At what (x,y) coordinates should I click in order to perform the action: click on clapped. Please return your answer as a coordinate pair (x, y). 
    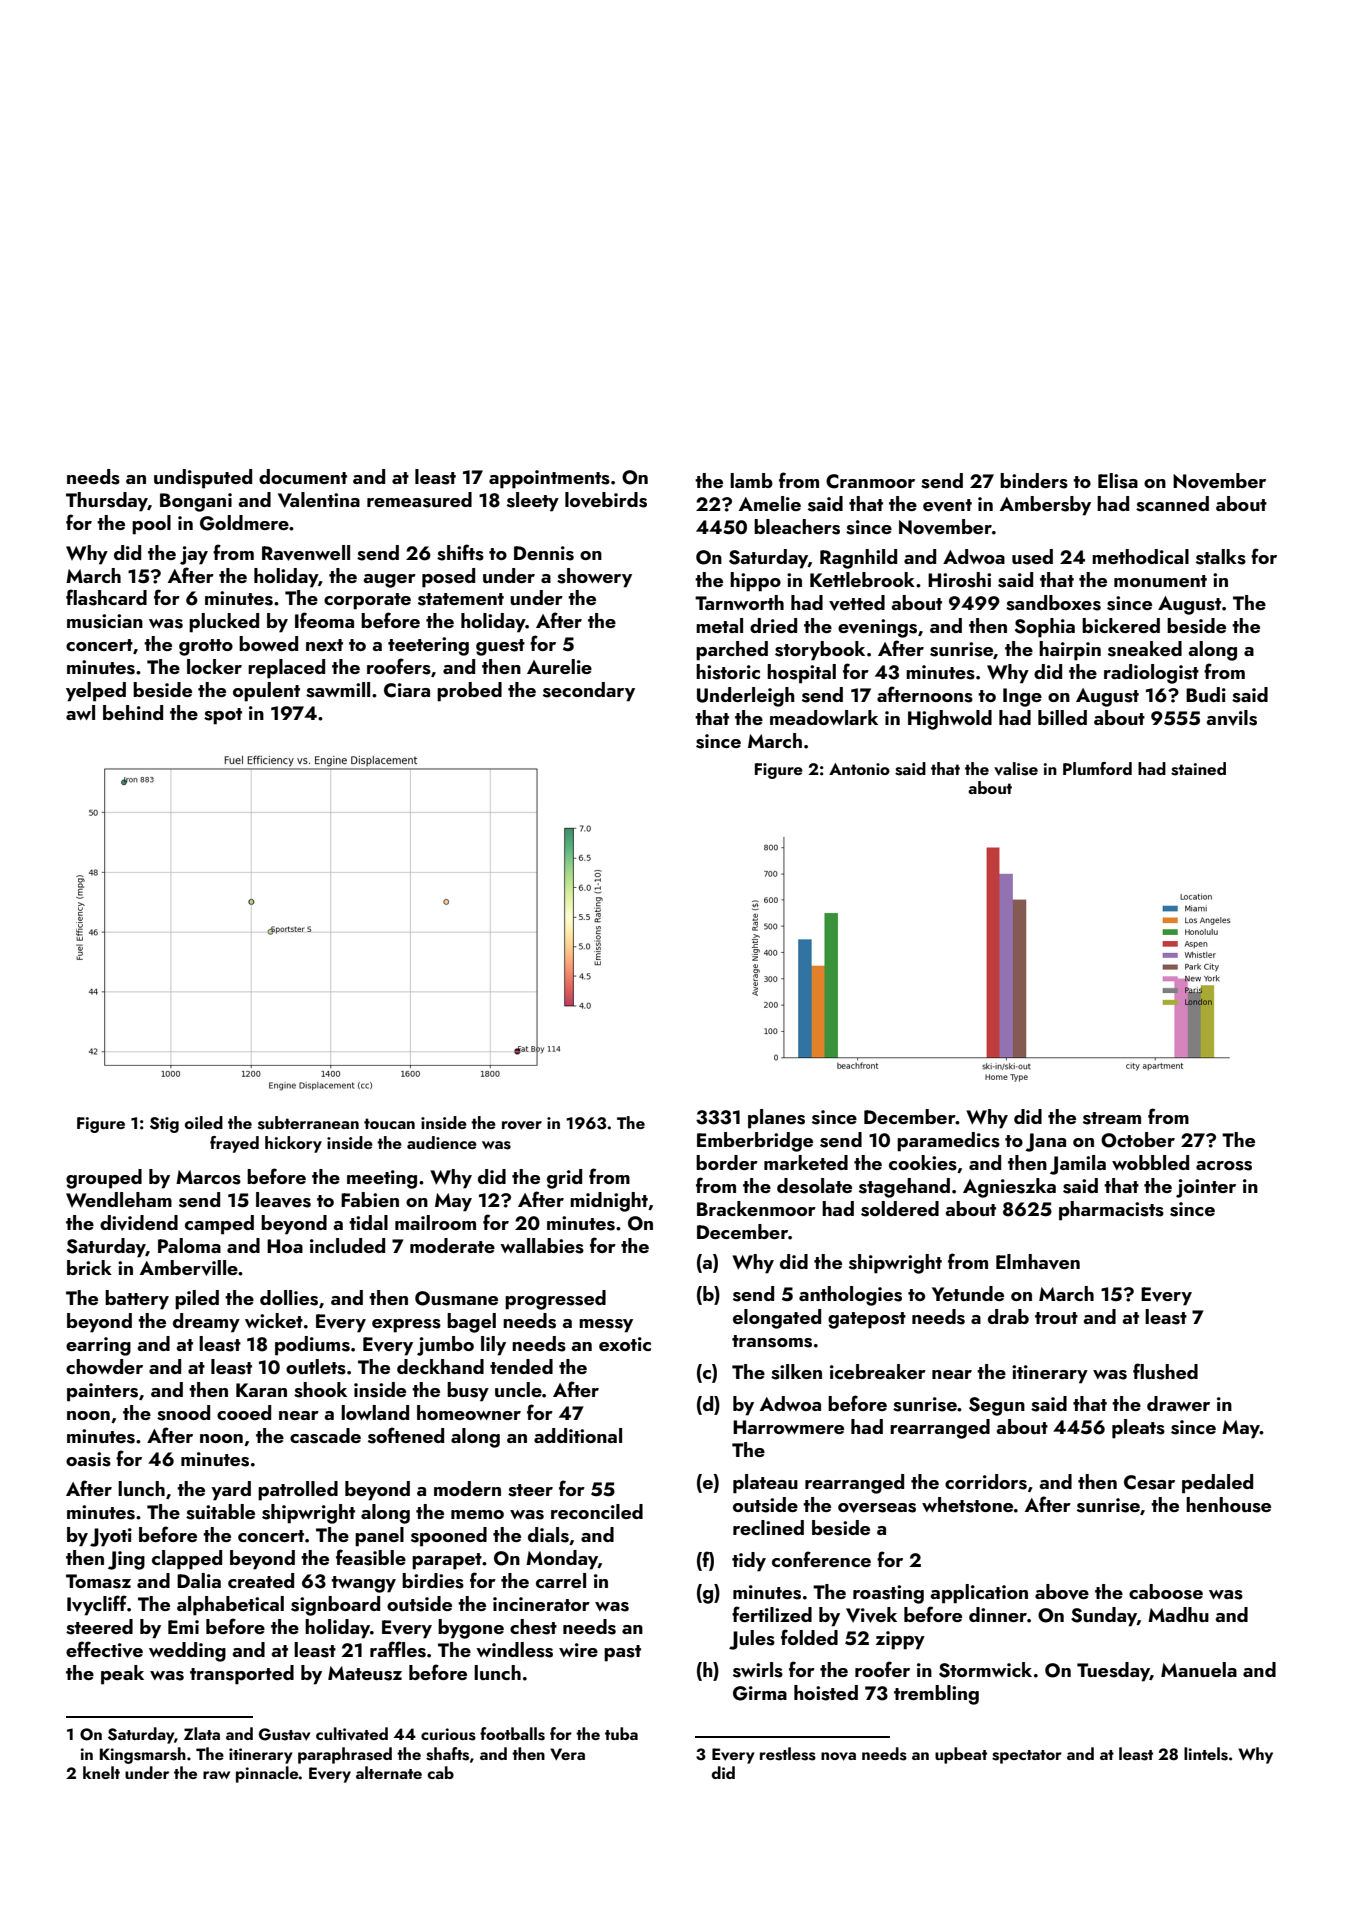
    Looking at the image, I should click on (187, 1560).
